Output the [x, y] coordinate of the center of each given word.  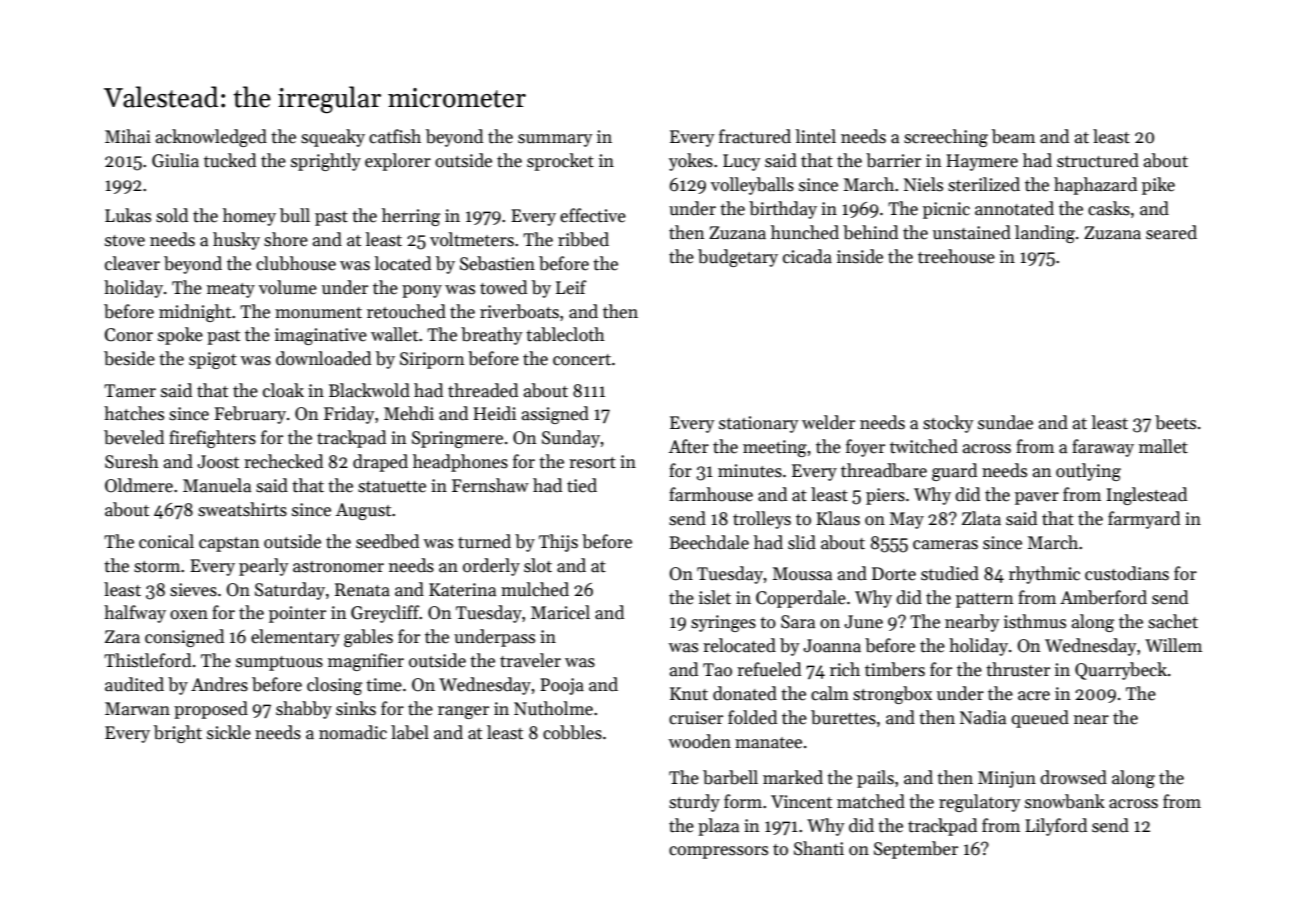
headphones [460, 463]
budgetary [738, 258]
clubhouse [296, 263]
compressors [718, 852]
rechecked [283, 461]
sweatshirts [242, 509]
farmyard [1144, 520]
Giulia [175, 160]
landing [1045, 234]
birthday [783, 210]
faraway [1103, 448]
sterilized [984, 184]
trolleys [762, 520]
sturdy [694, 803]
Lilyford [1056, 827]
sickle [229, 732]
